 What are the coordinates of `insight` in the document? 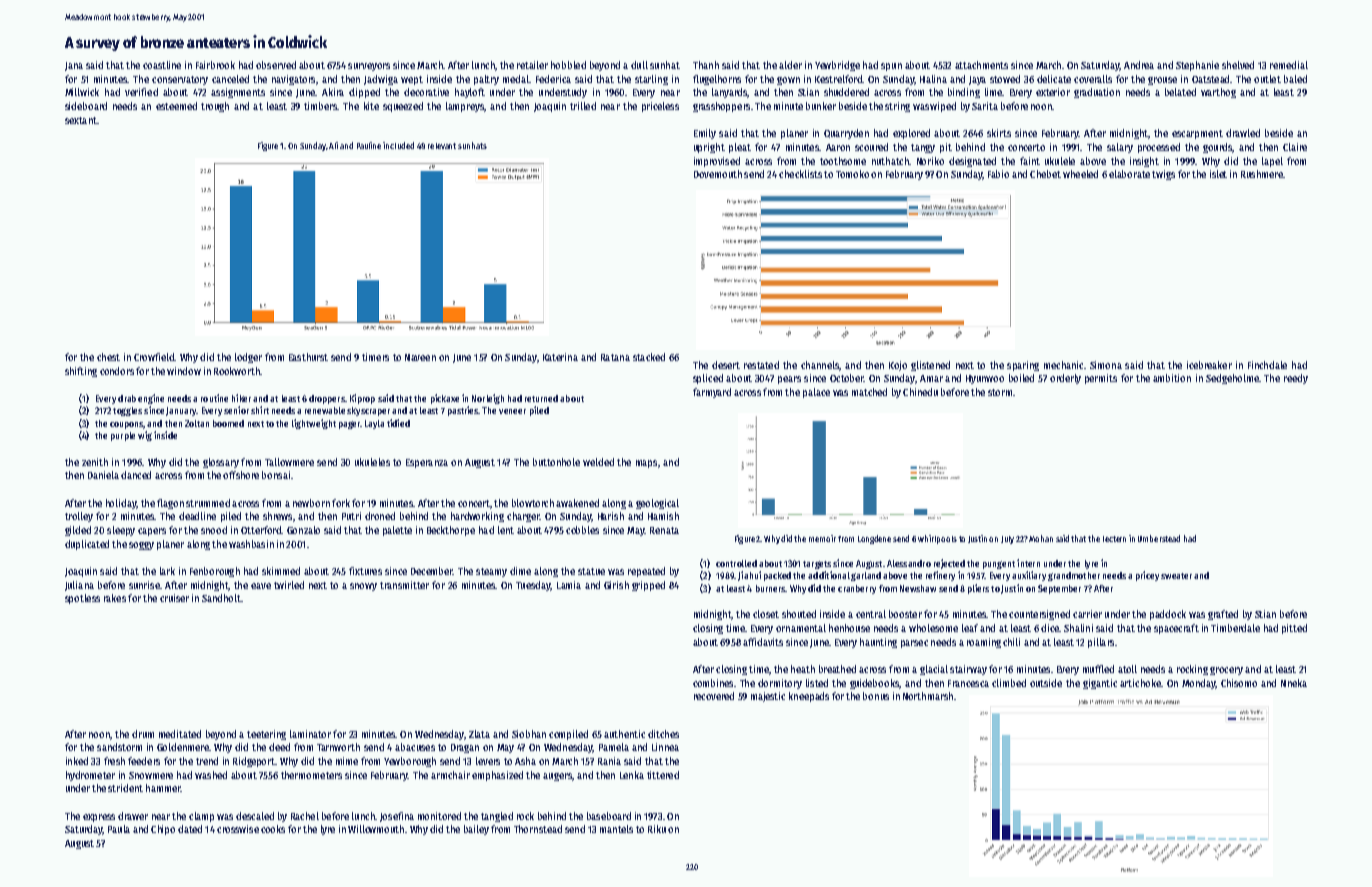 It's located at (1144, 162).
